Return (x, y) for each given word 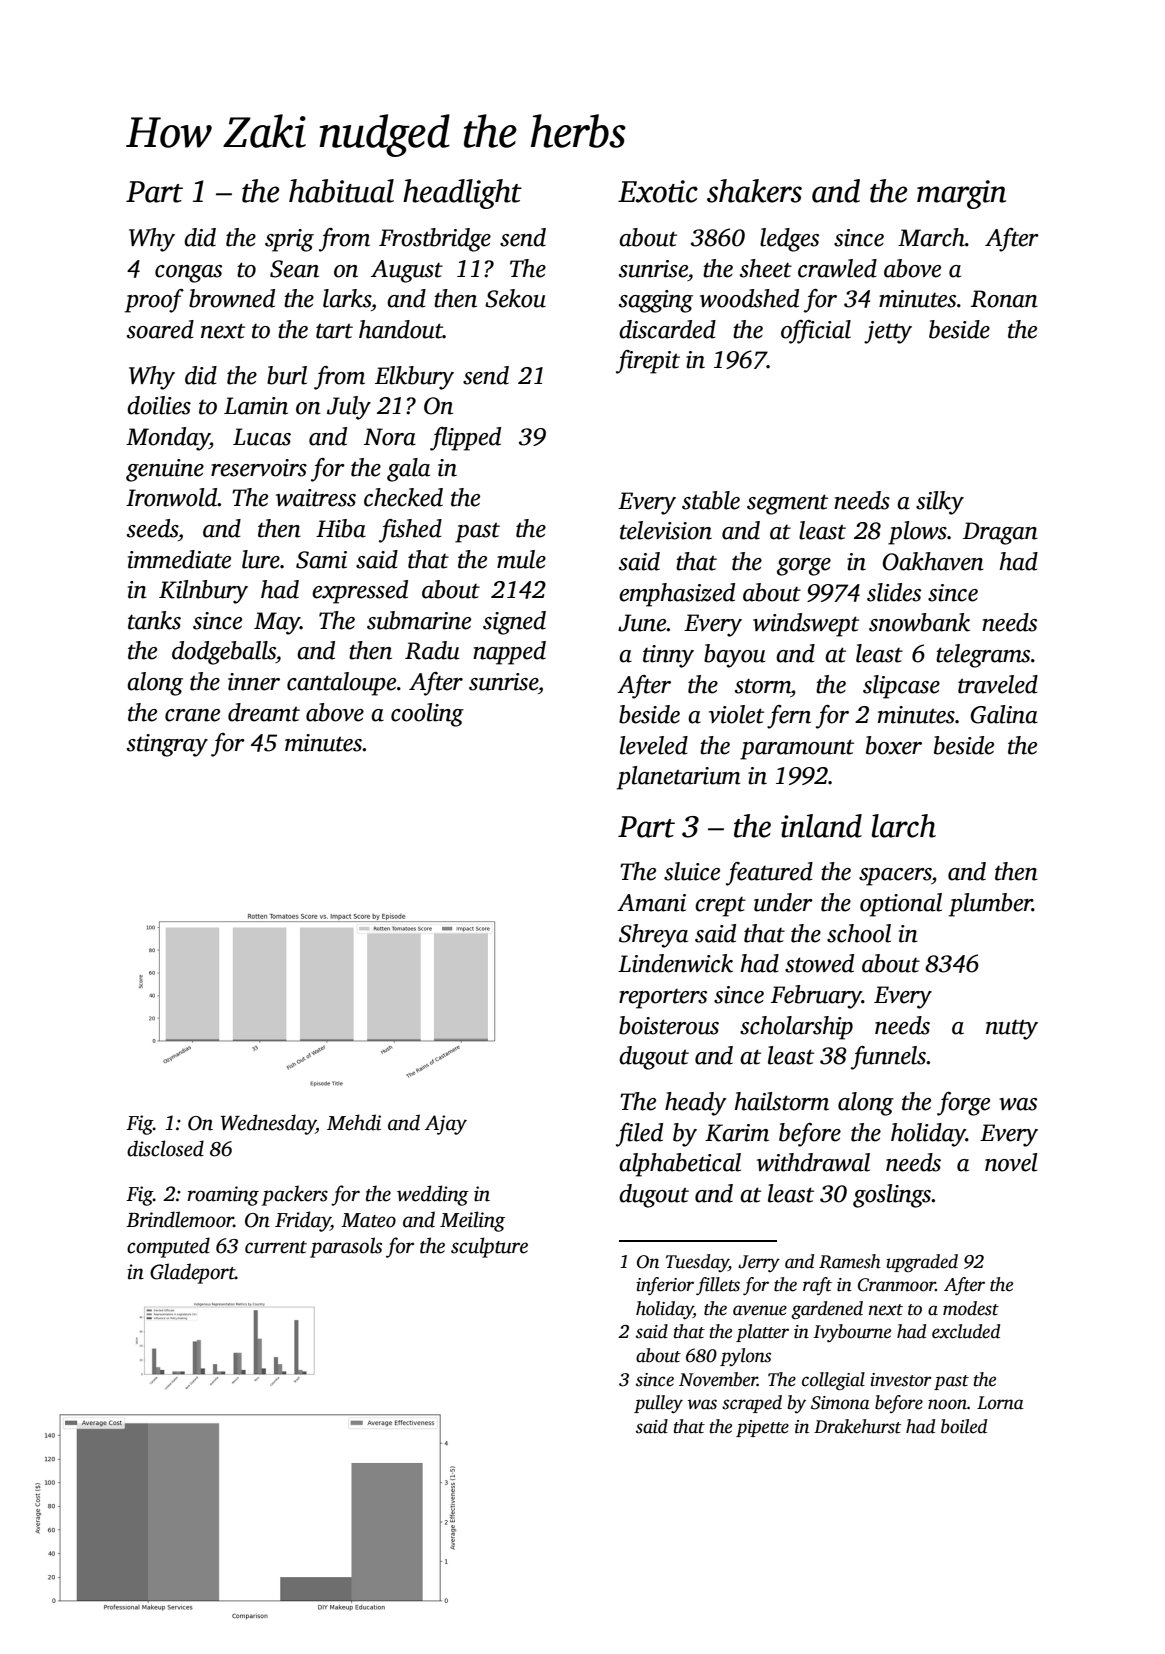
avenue (760, 1310)
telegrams (983, 656)
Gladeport (192, 1273)
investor (901, 1380)
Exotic (658, 191)
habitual (341, 191)
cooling (427, 715)
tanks (154, 620)
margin (961, 194)
